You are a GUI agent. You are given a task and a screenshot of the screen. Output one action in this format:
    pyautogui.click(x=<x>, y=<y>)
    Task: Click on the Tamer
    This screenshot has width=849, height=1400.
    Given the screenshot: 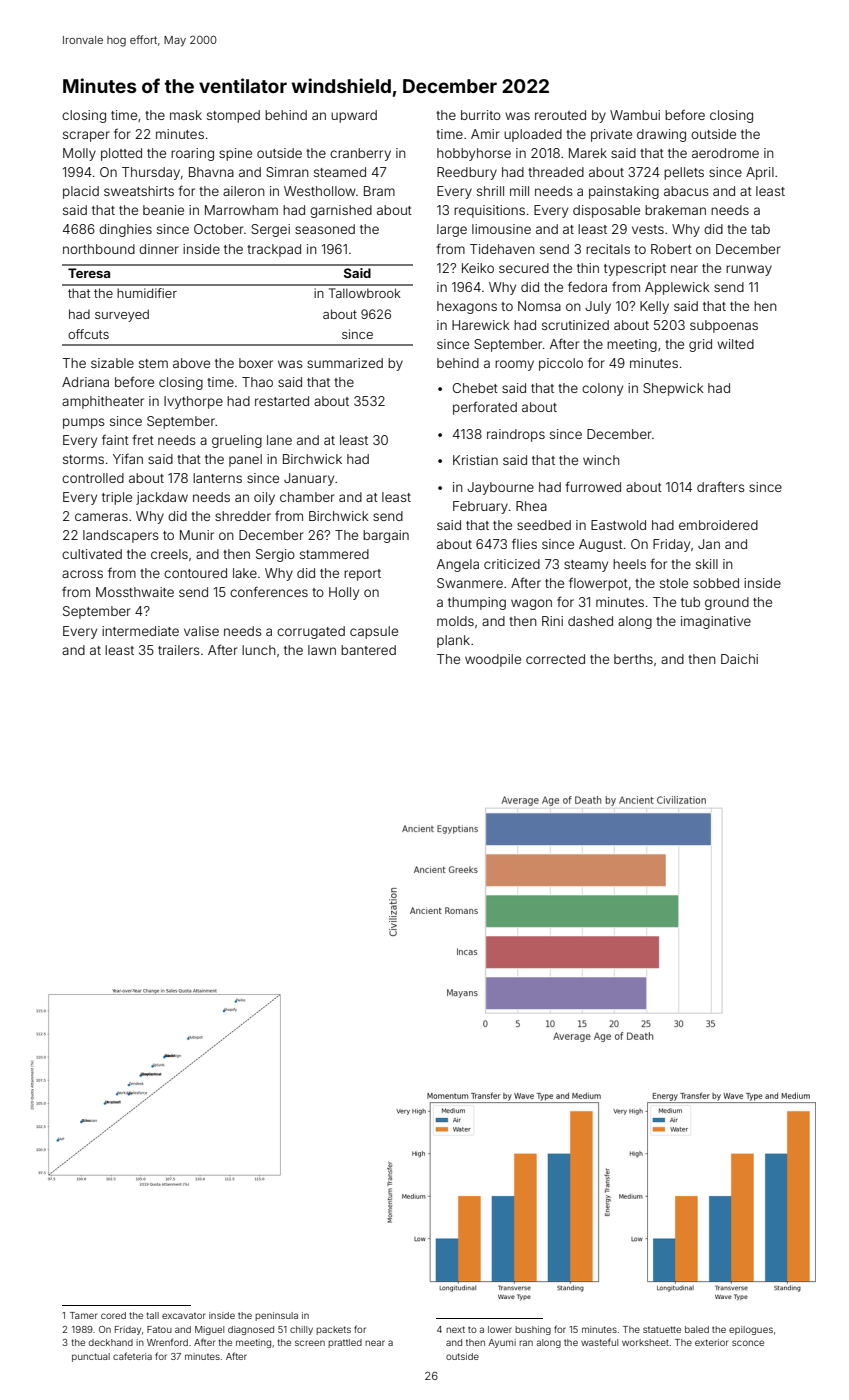 What is the action you would take?
    pyautogui.click(x=83, y=1315)
